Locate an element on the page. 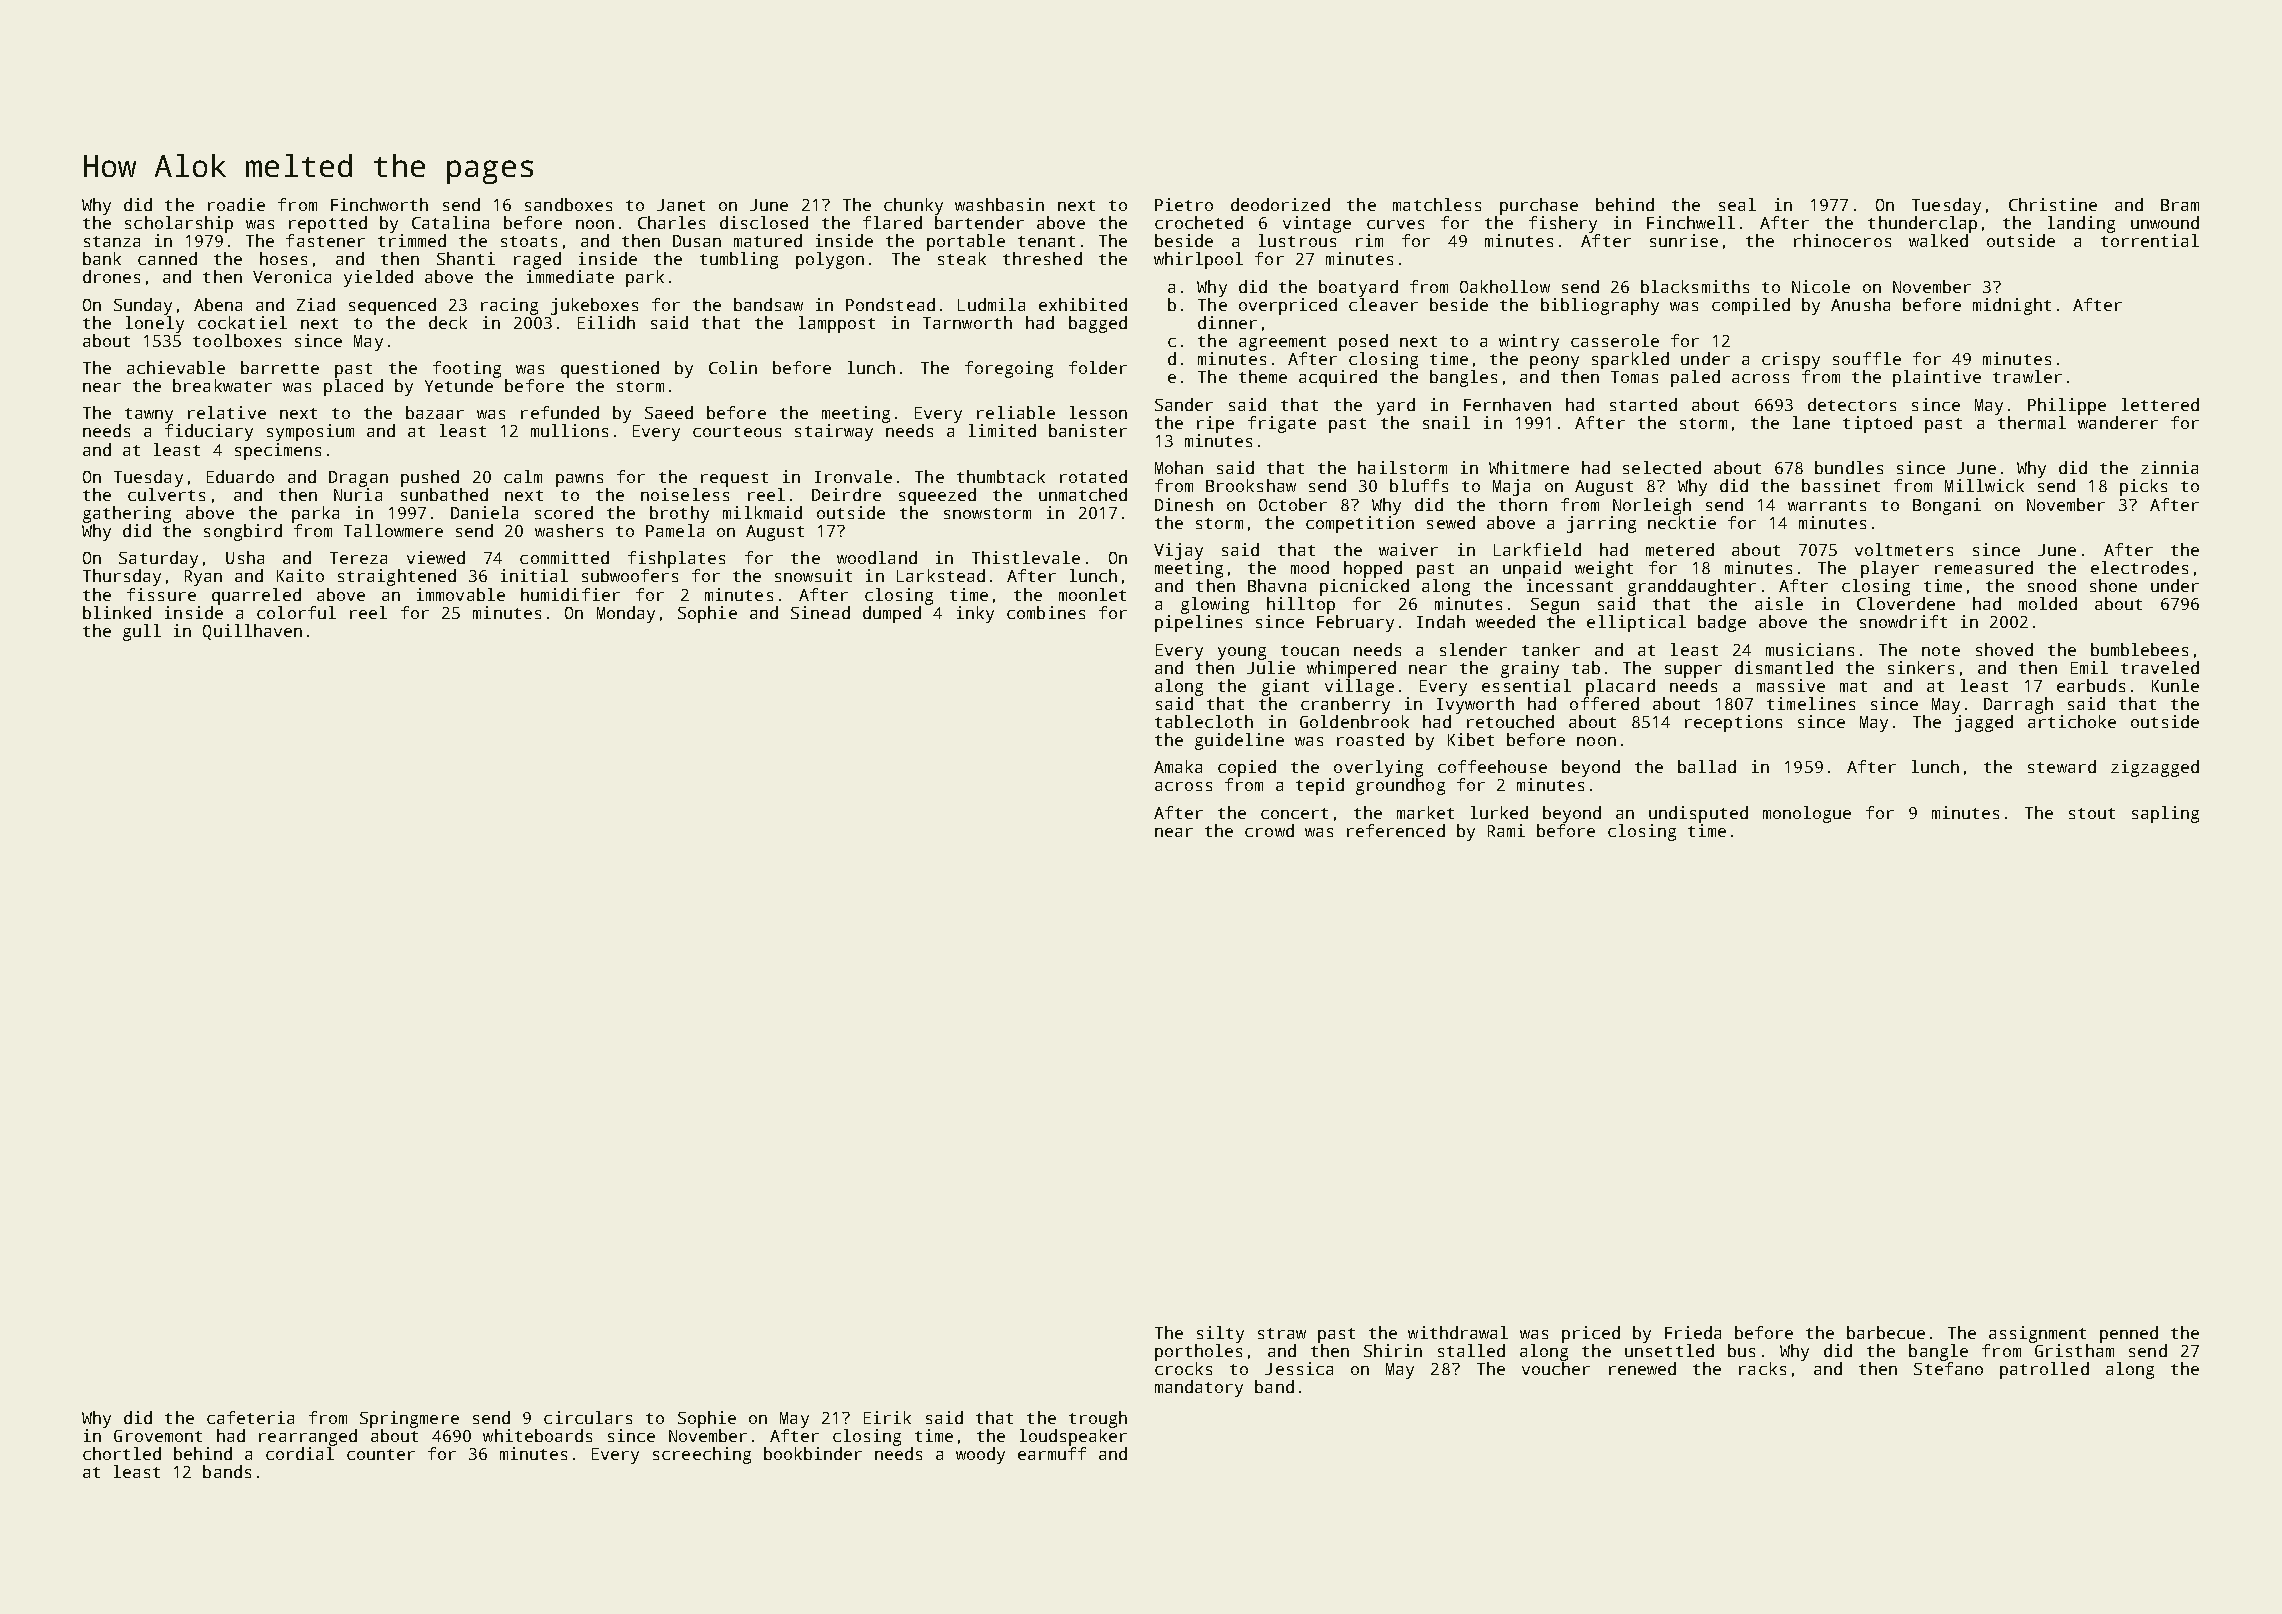  landing is located at coordinates (2081, 224).
